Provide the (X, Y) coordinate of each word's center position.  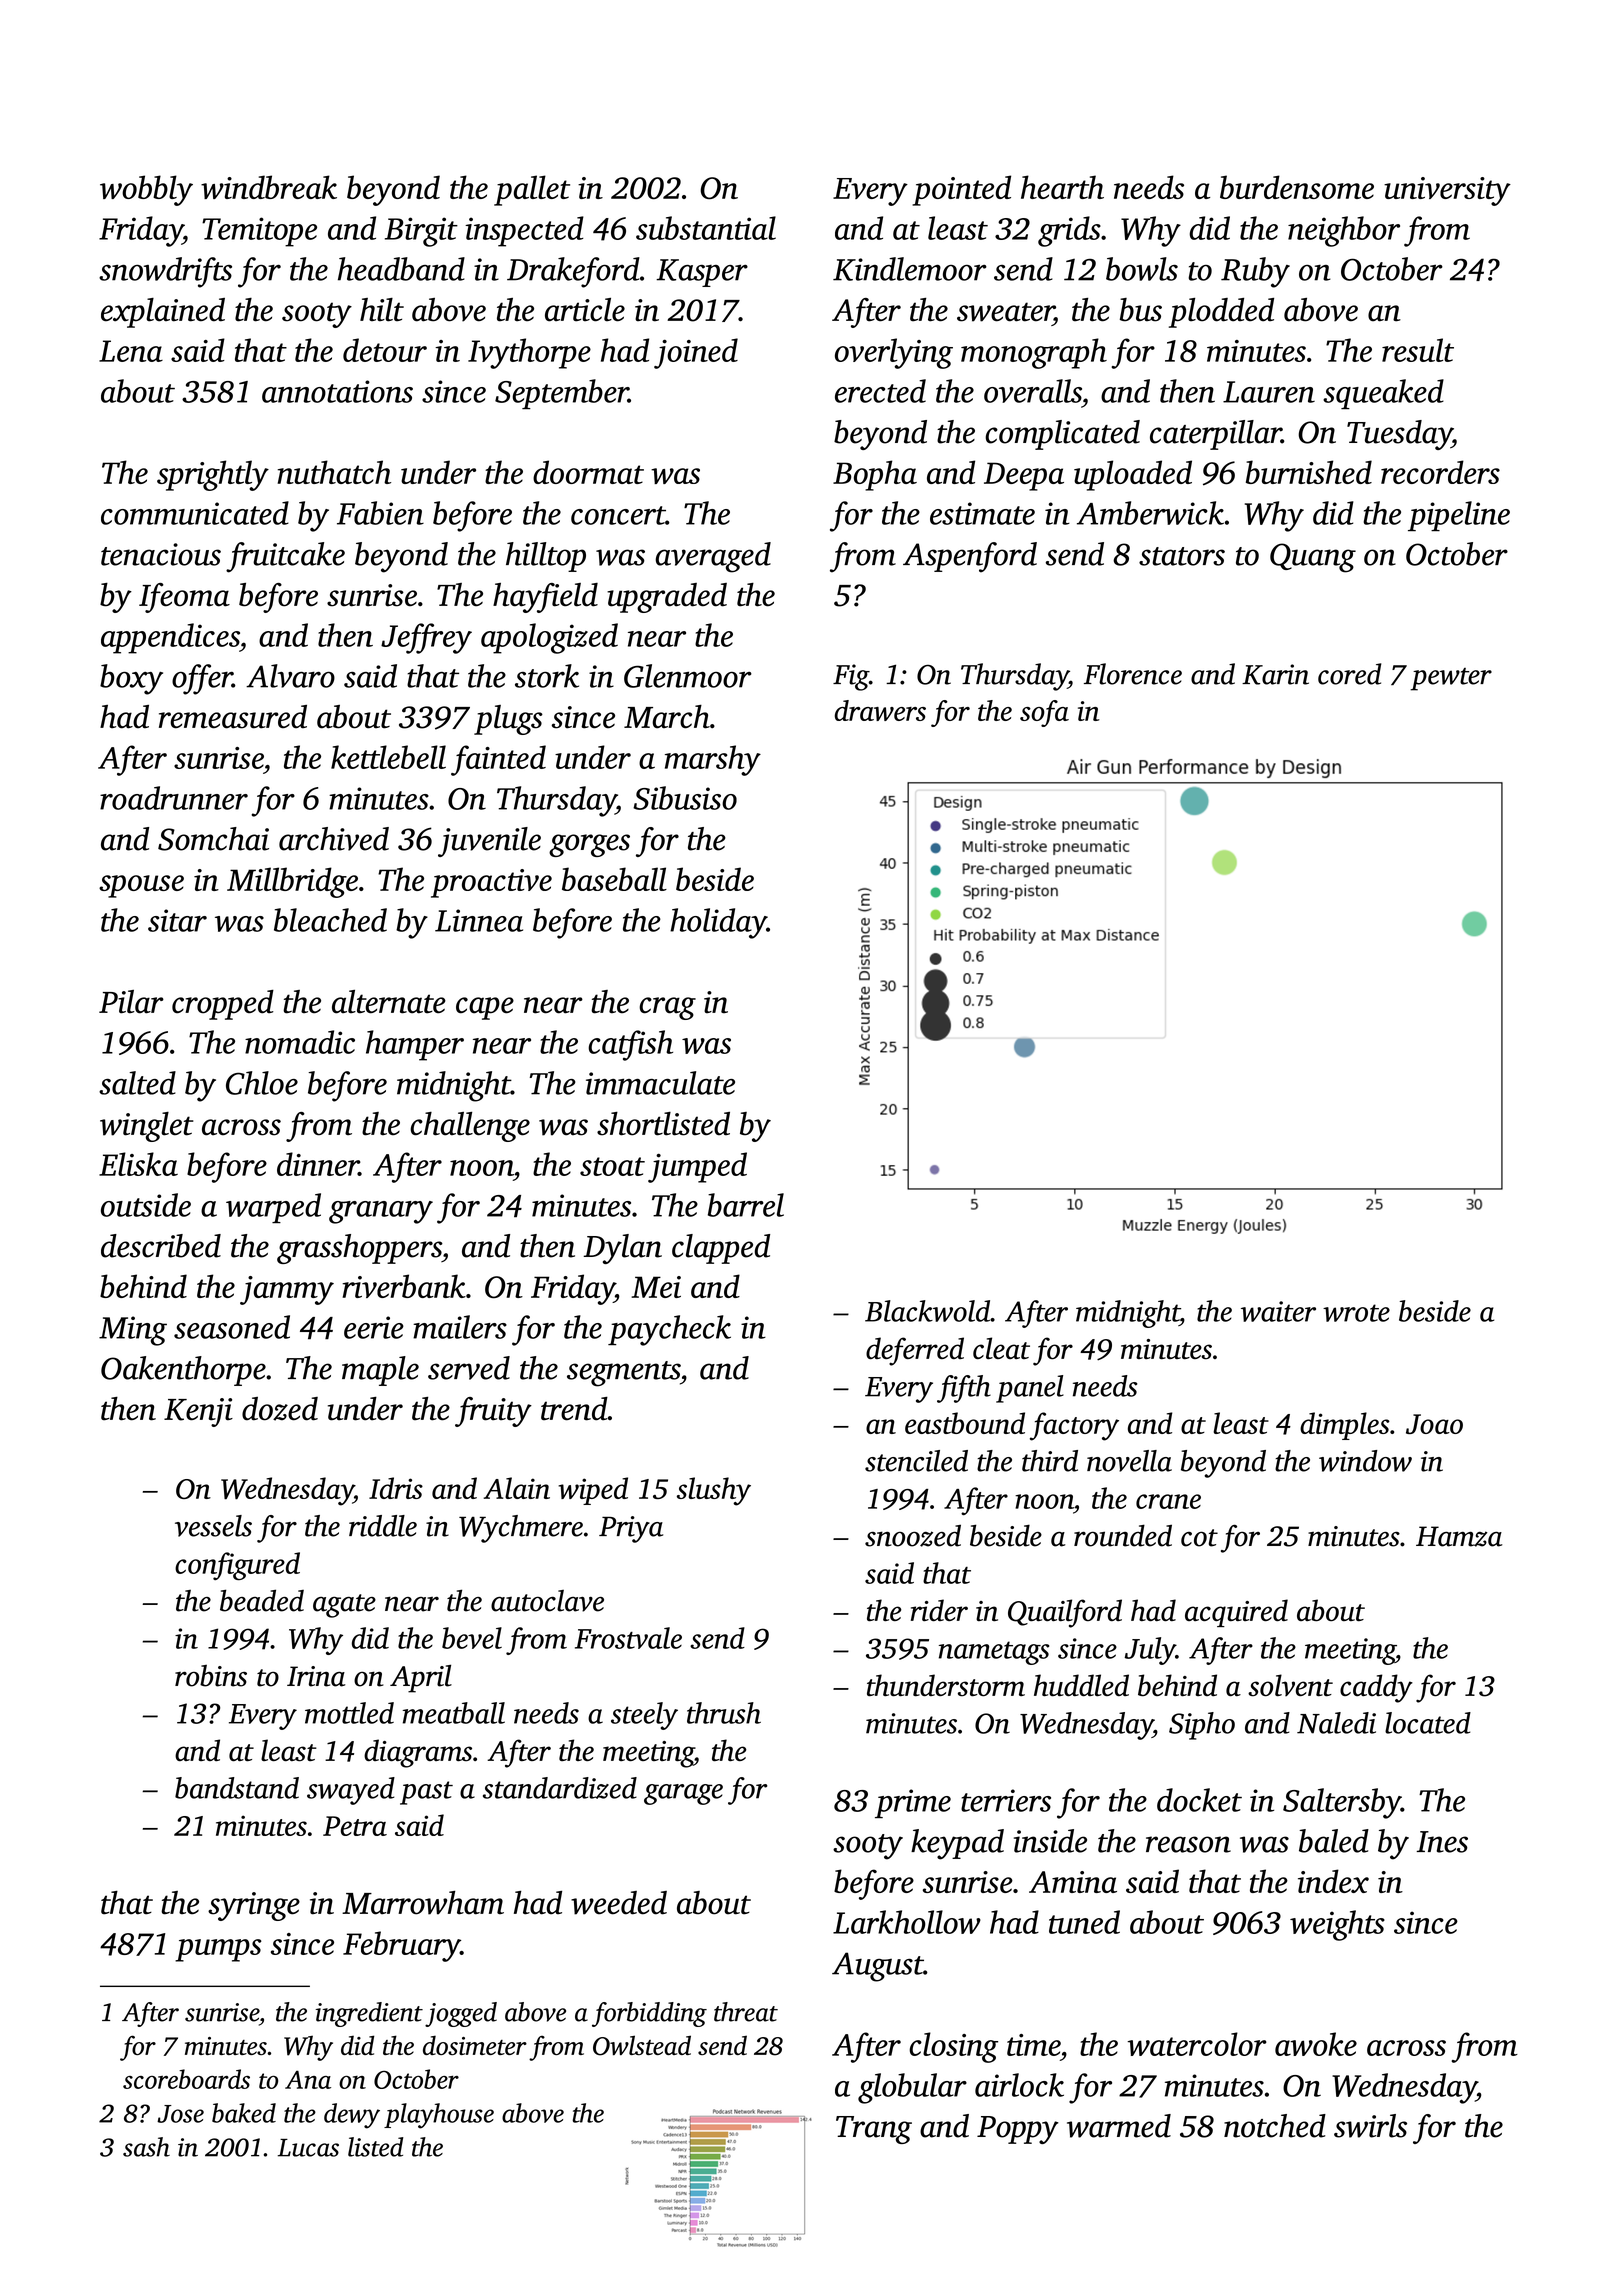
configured (237, 1566)
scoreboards (186, 2079)
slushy (714, 1491)
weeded (619, 1903)
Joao (1434, 1424)
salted (137, 1083)
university (1447, 191)
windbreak (269, 187)
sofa (1044, 713)
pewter (1451, 679)
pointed (961, 190)
